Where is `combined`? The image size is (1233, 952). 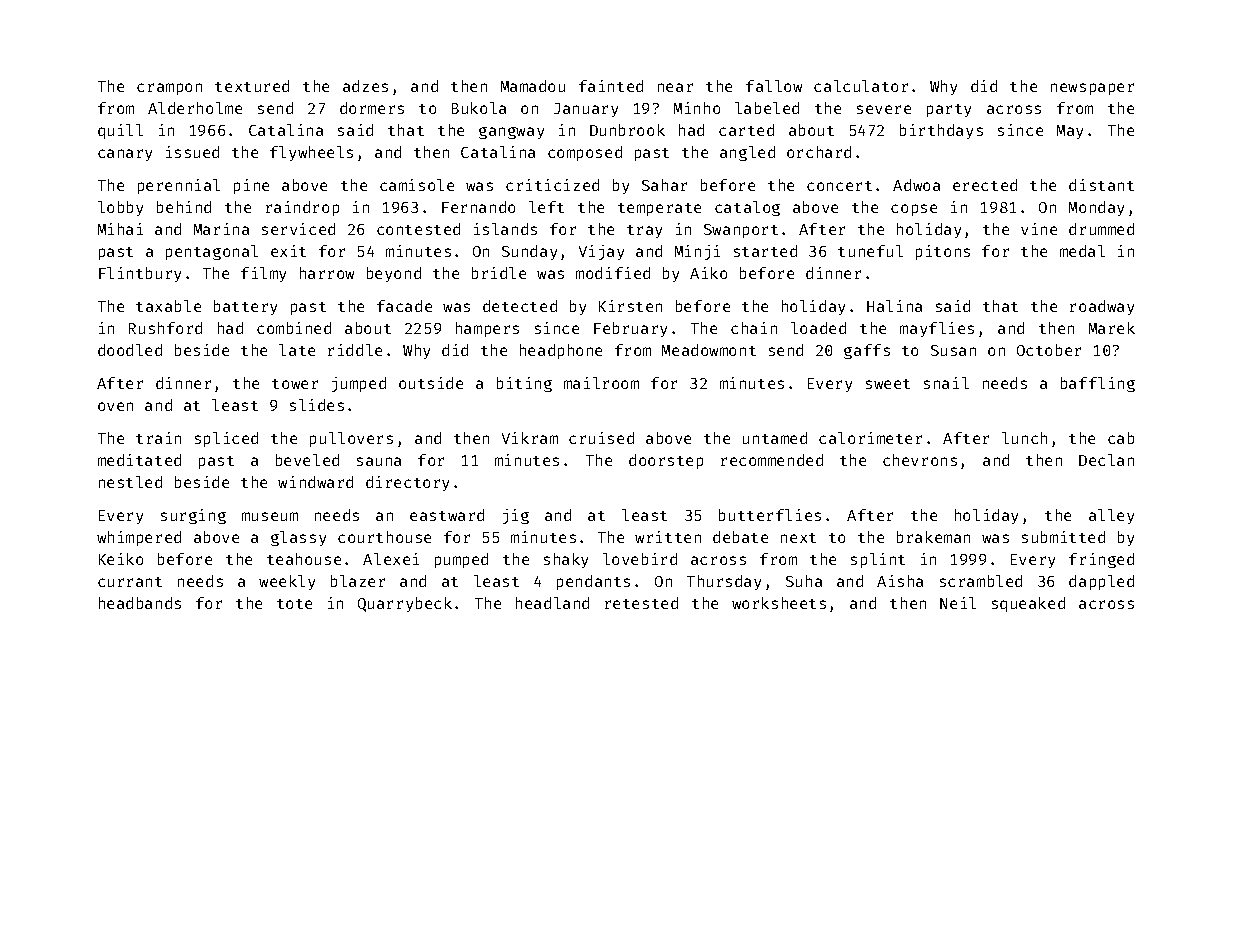 combined is located at coordinates (294, 328).
